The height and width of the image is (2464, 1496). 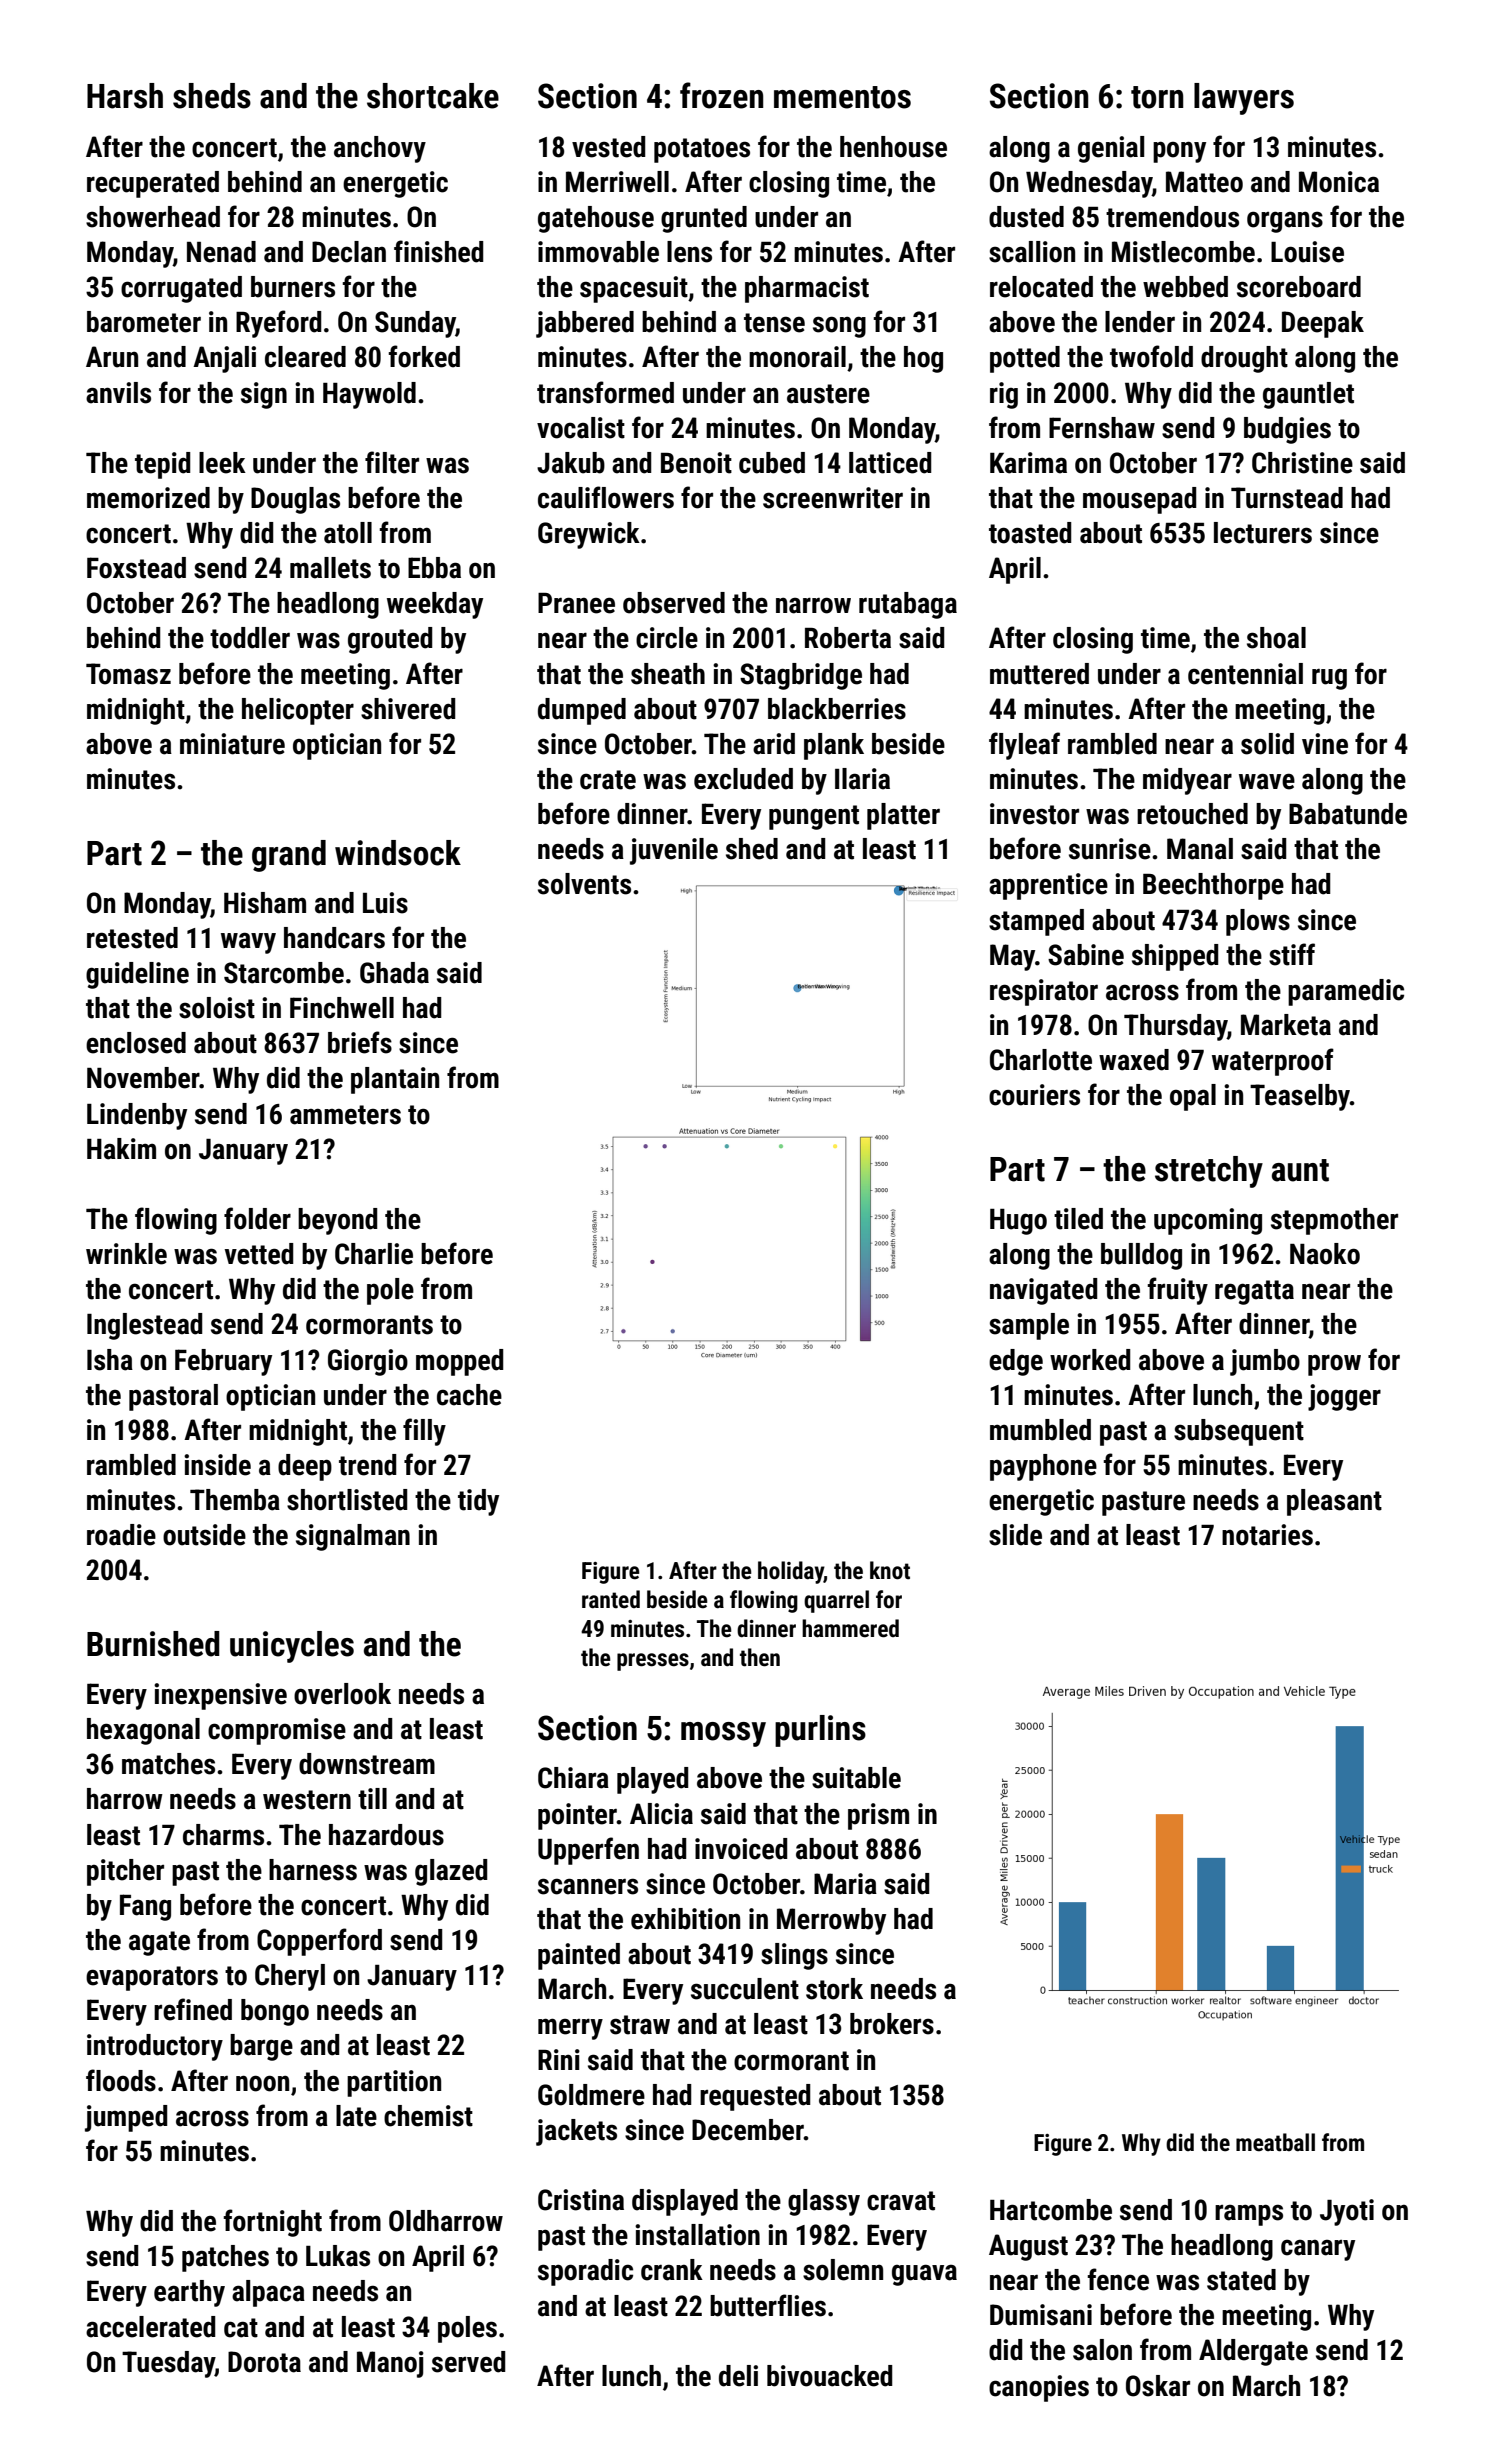 I want to click on Matteo, so click(x=1204, y=182).
